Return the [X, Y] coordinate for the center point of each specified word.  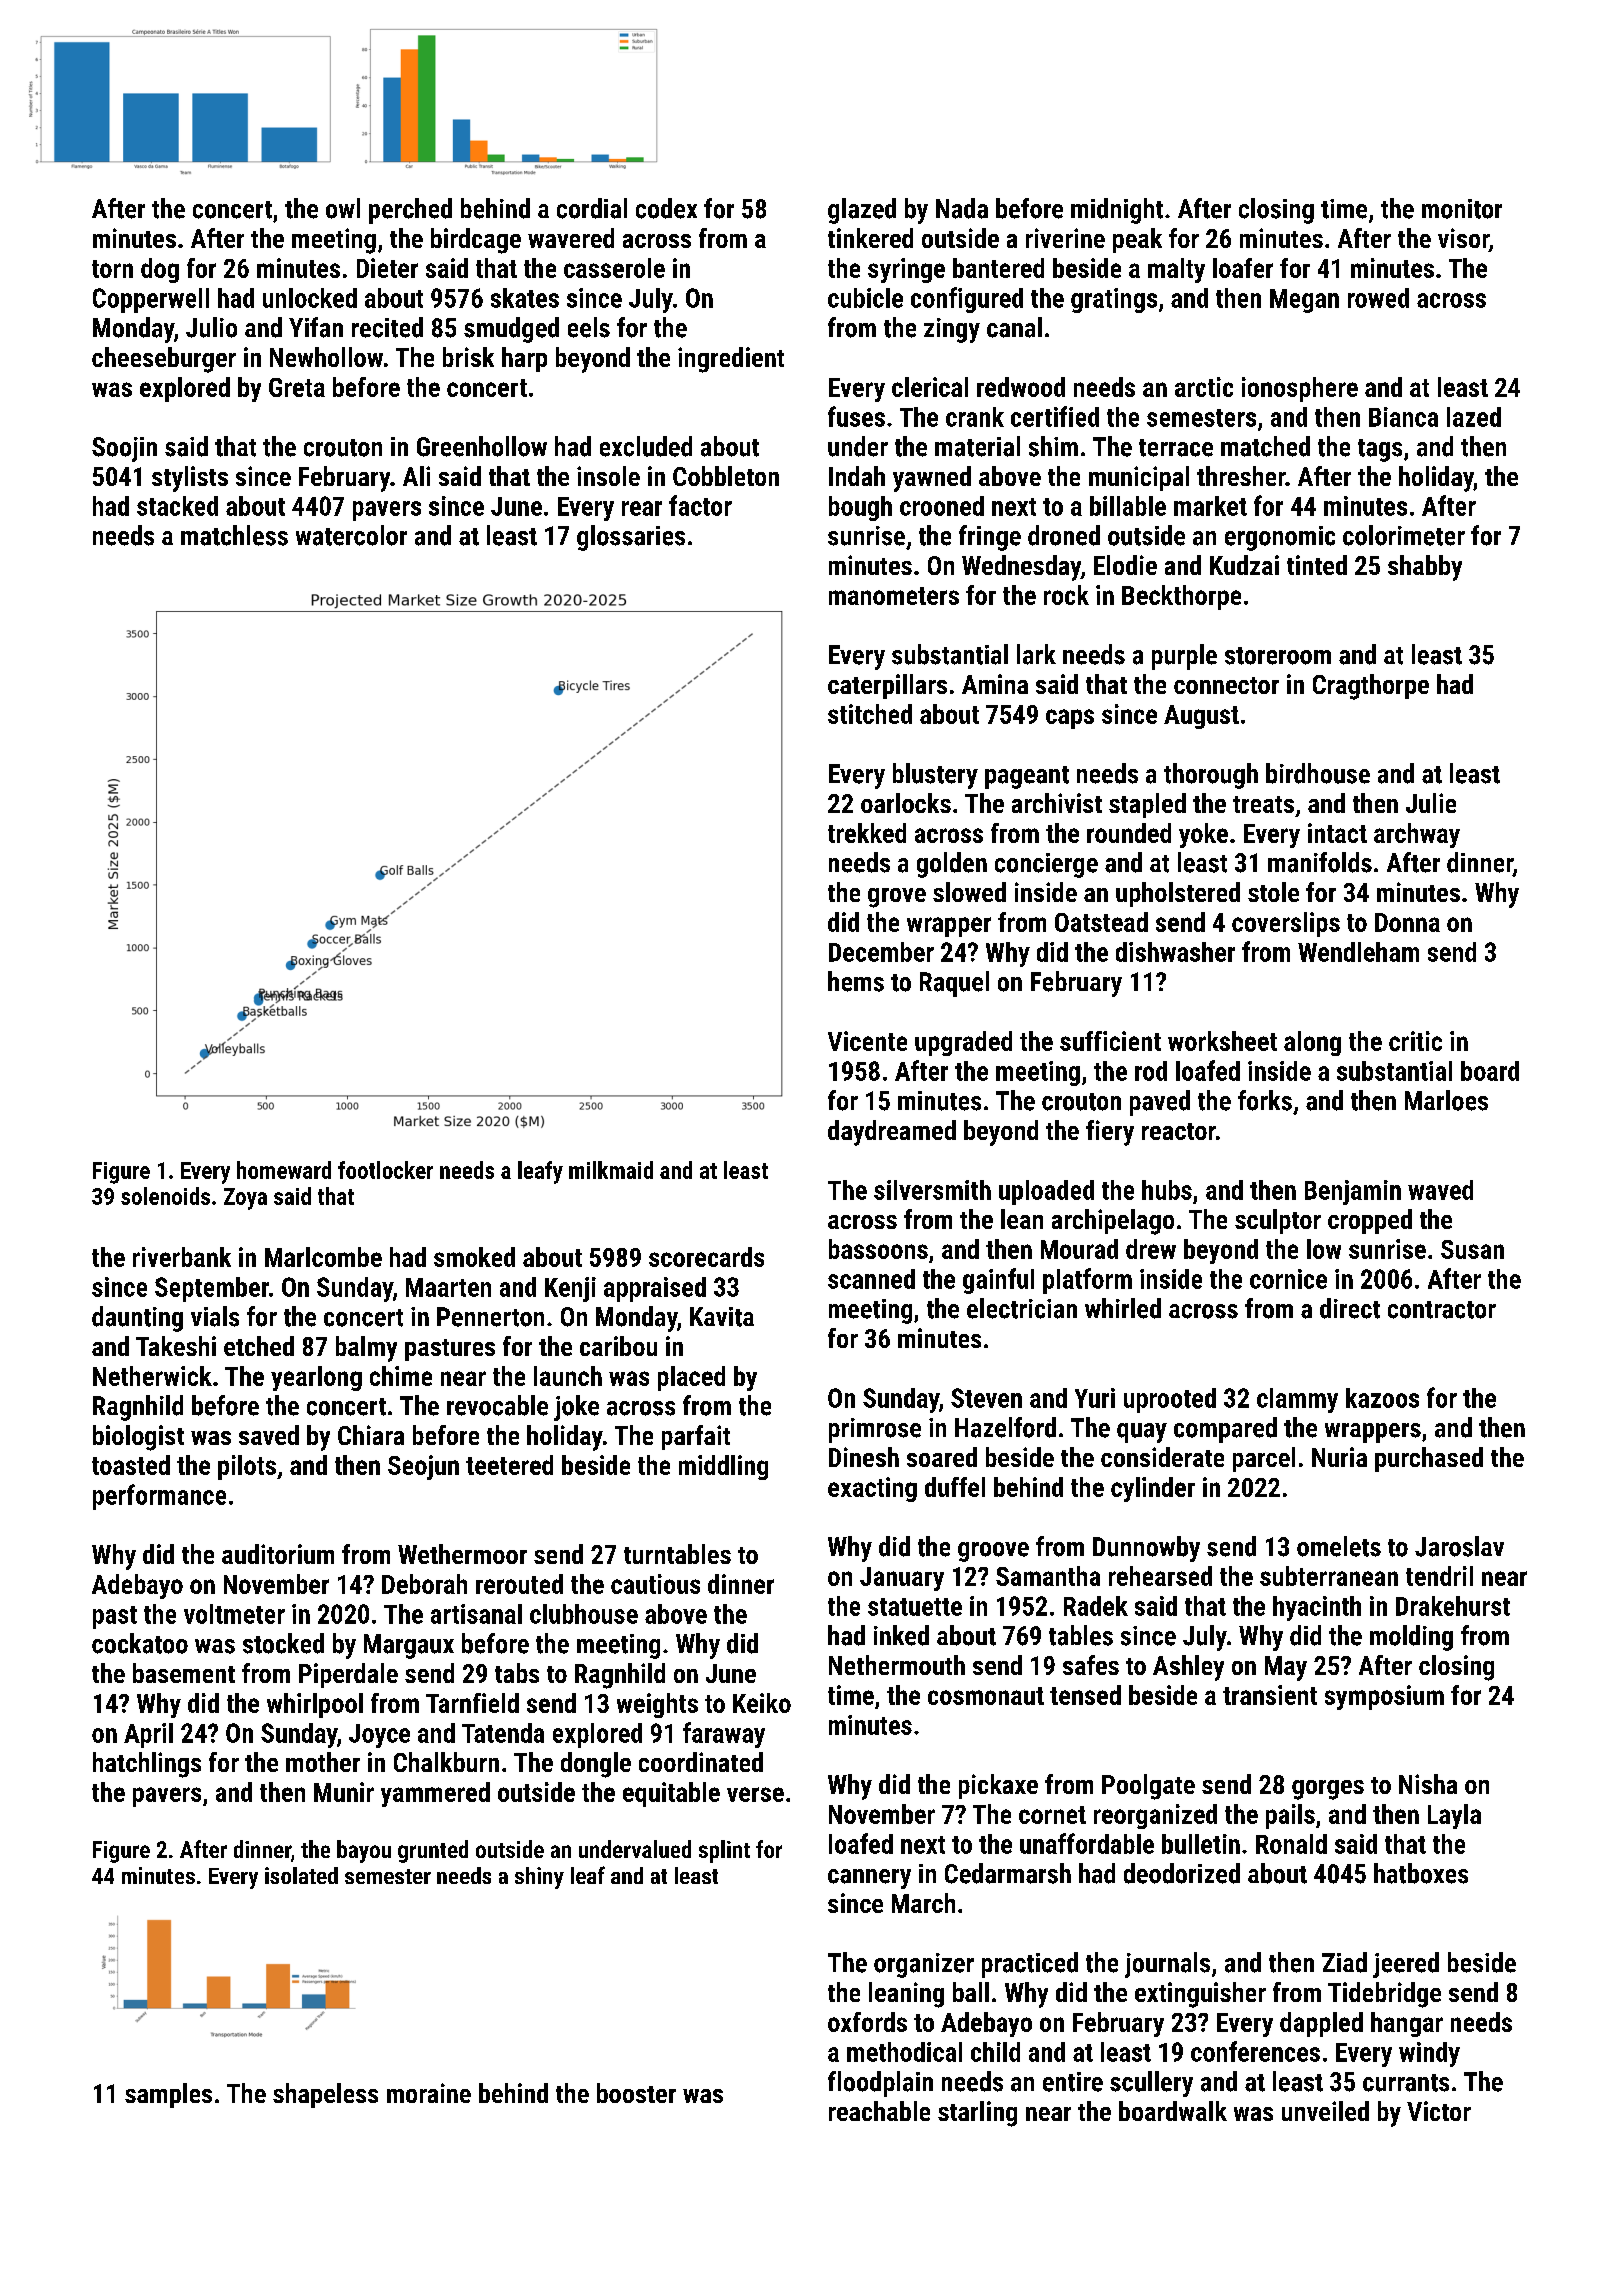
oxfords [867, 2022]
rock [1066, 595]
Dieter [387, 268]
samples [168, 2095]
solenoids [165, 1196]
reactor [1179, 1131]
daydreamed [892, 1133]
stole [1273, 892]
